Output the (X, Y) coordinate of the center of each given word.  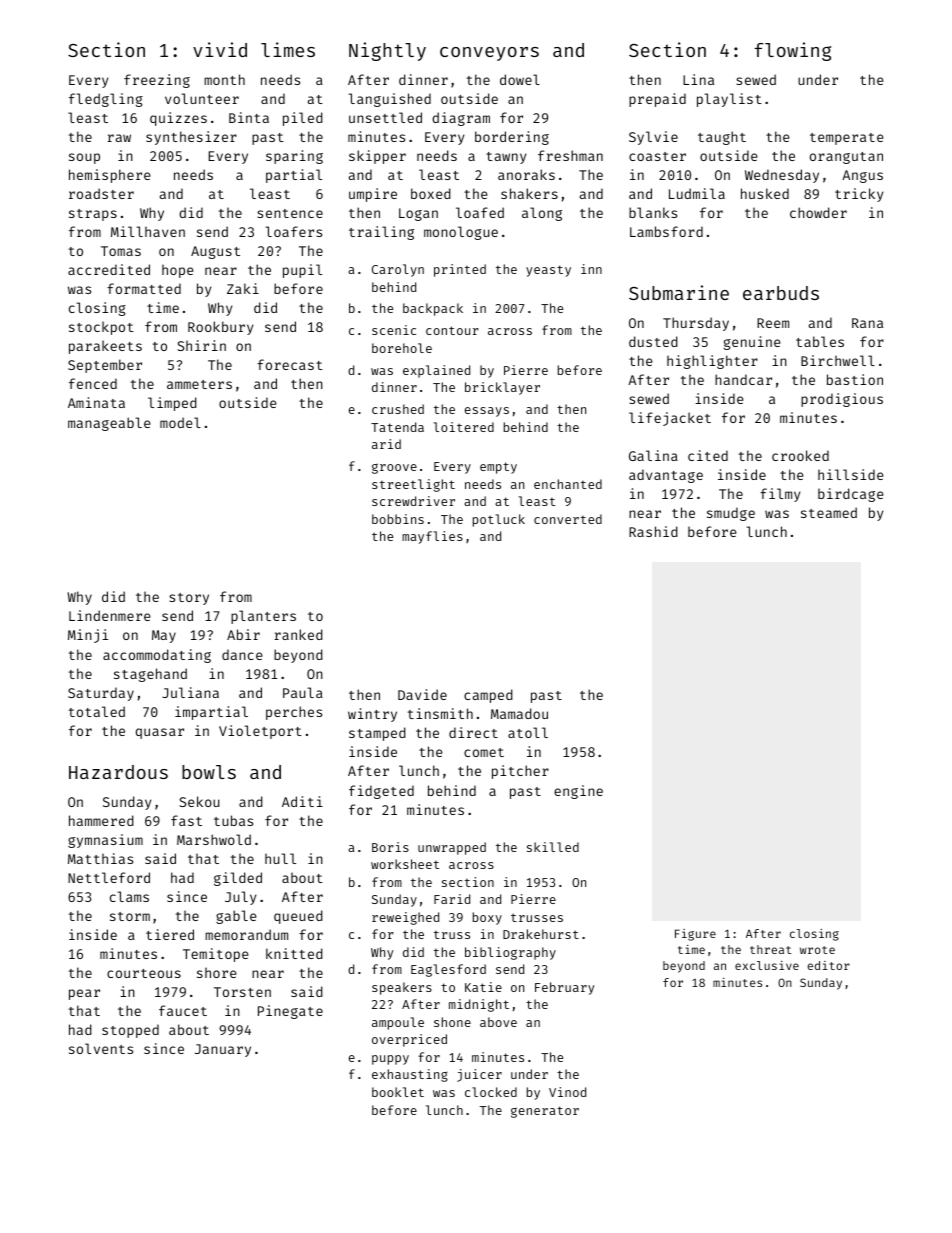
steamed (829, 512)
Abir (243, 634)
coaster (657, 156)
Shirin (201, 345)
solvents (101, 1048)
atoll (528, 732)
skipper (377, 157)
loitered (464, 427)
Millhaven (148, 231)
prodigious (842, 400)
